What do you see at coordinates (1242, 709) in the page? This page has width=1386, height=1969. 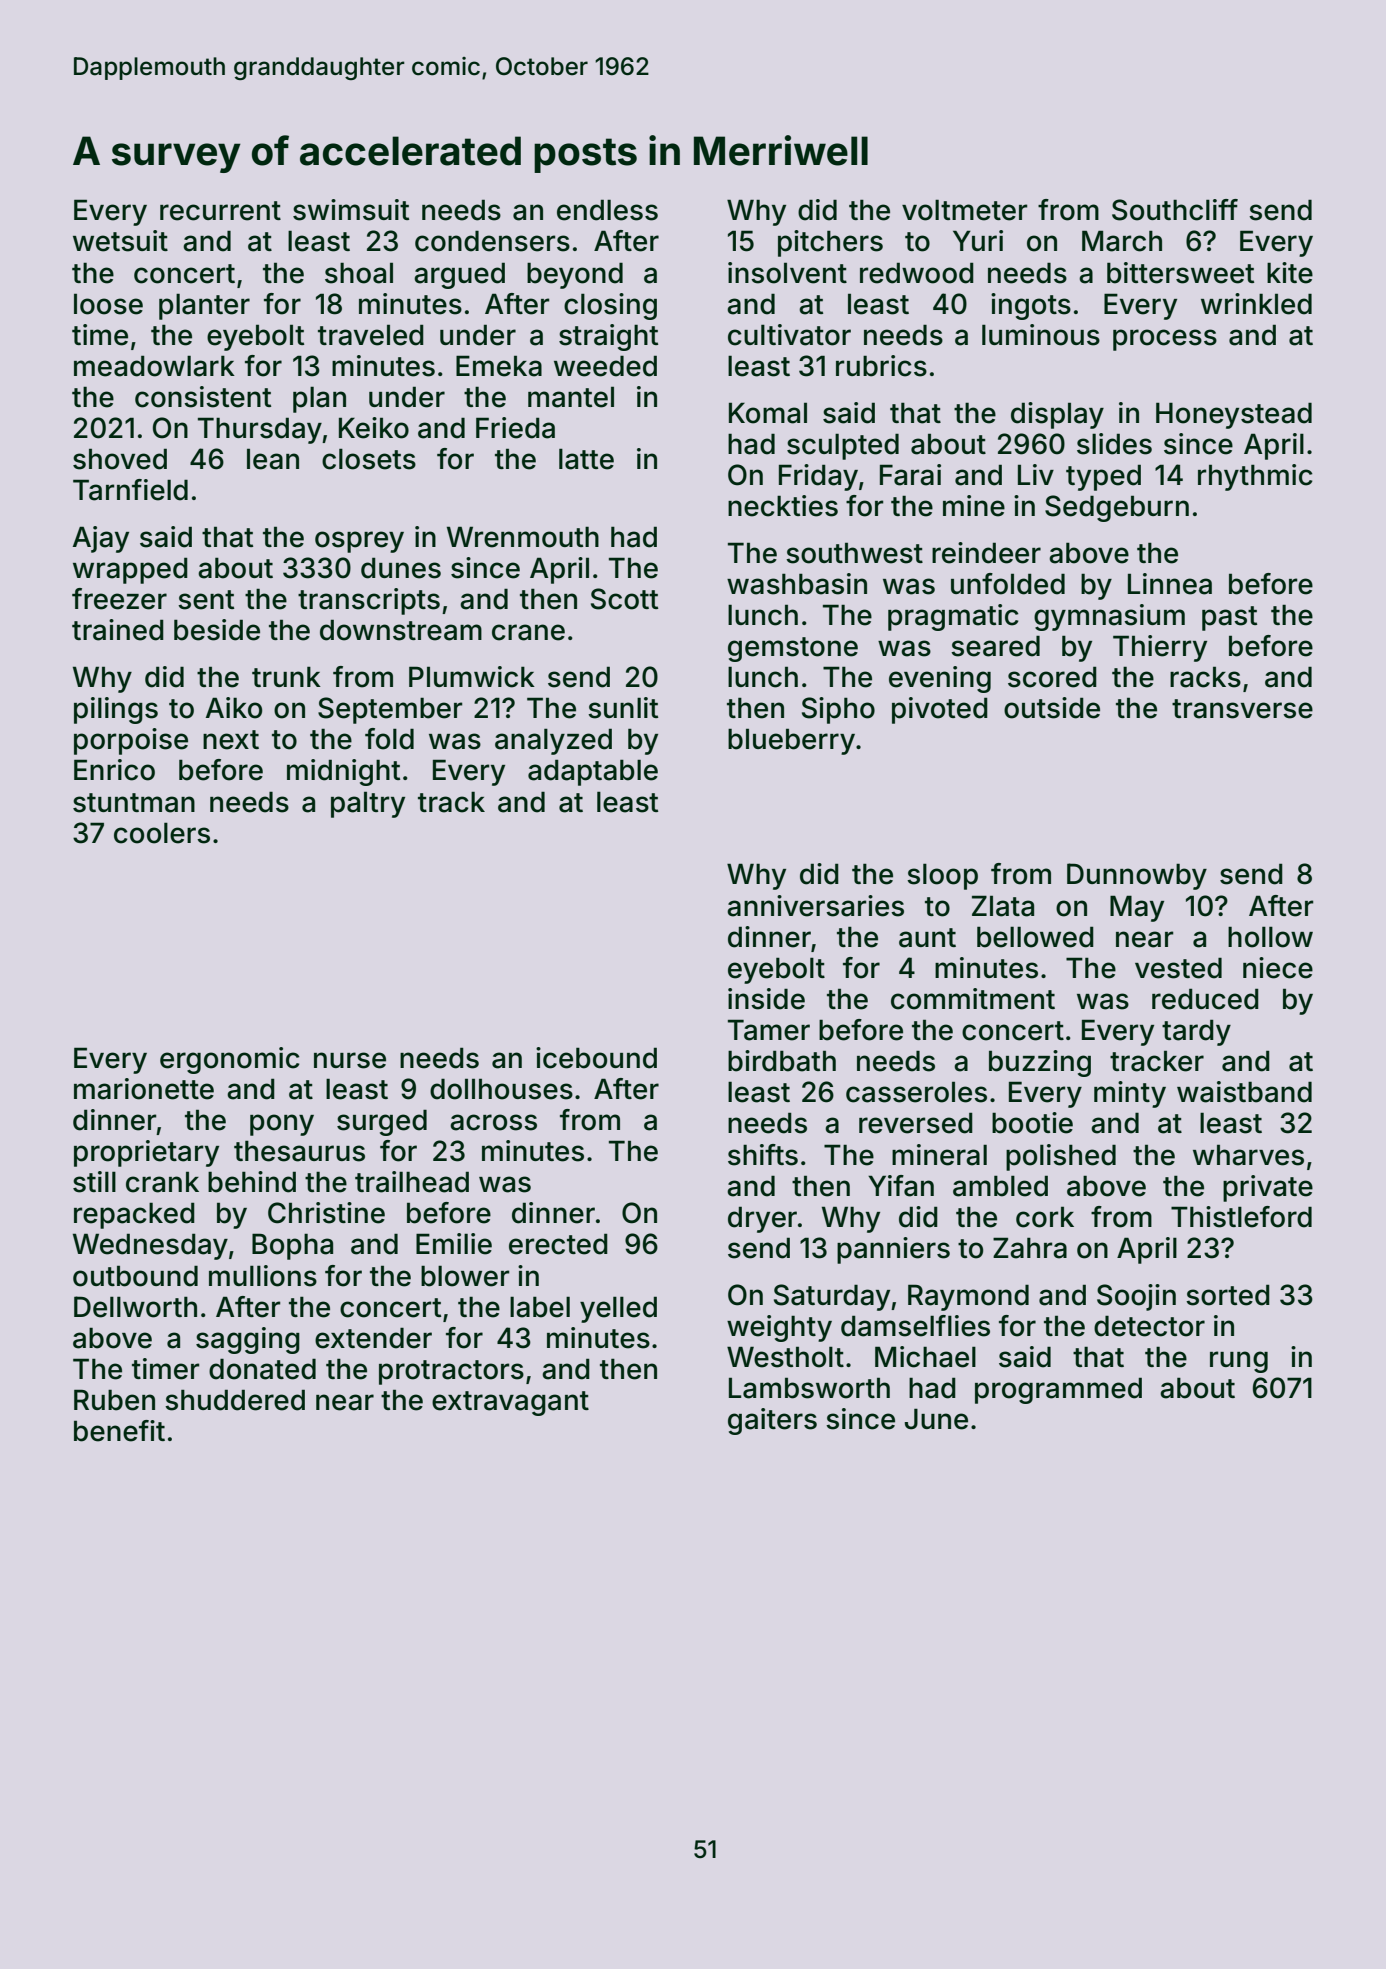 I see `transverse` at bounding box center [1242, 709].
